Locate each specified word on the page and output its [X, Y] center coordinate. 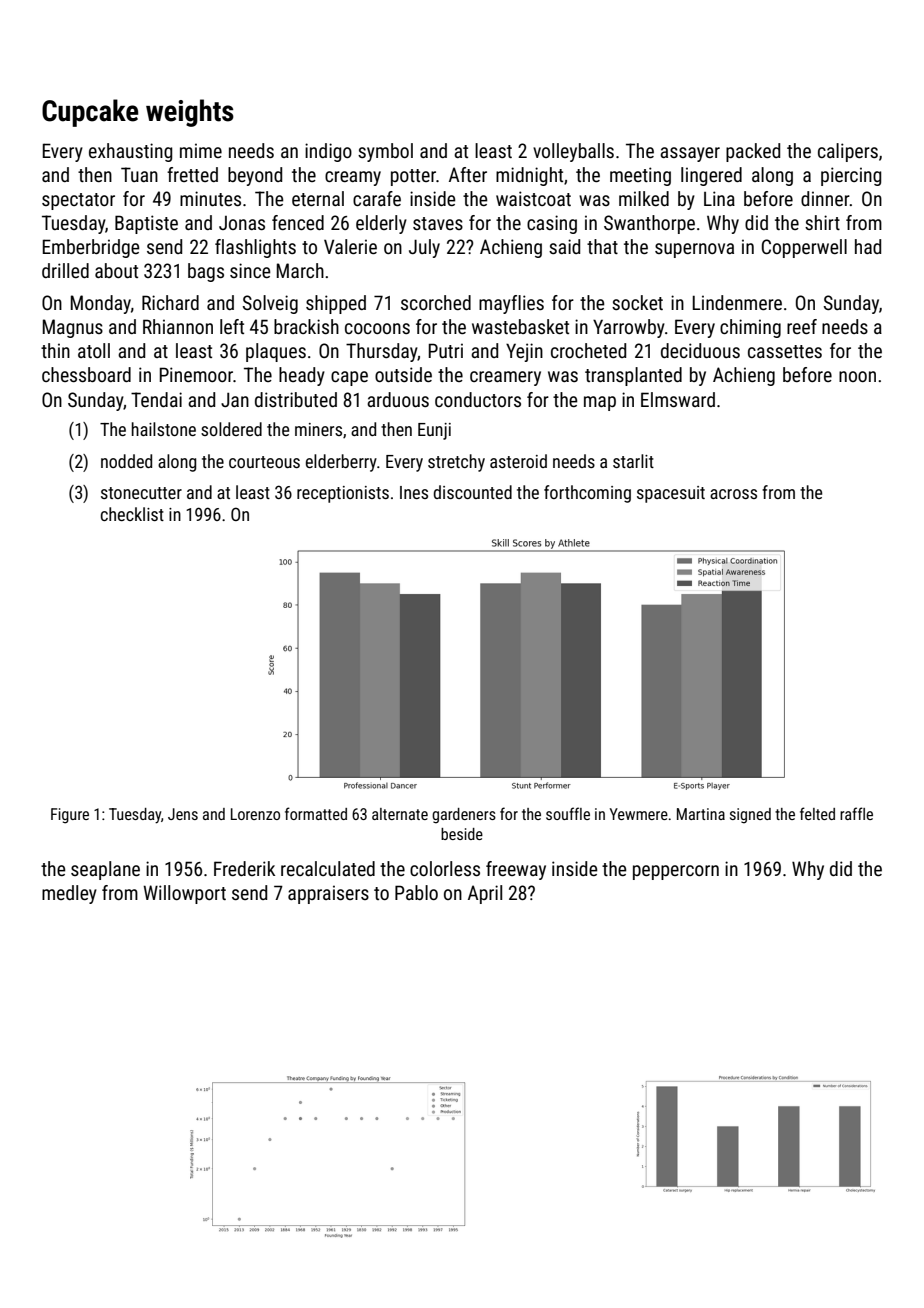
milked [644, 198]
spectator [78, 201]
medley [69, 894]
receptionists [343, 494]
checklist [132, 514]
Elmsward [678, 399]
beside [462, 834]
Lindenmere [737, 302]
